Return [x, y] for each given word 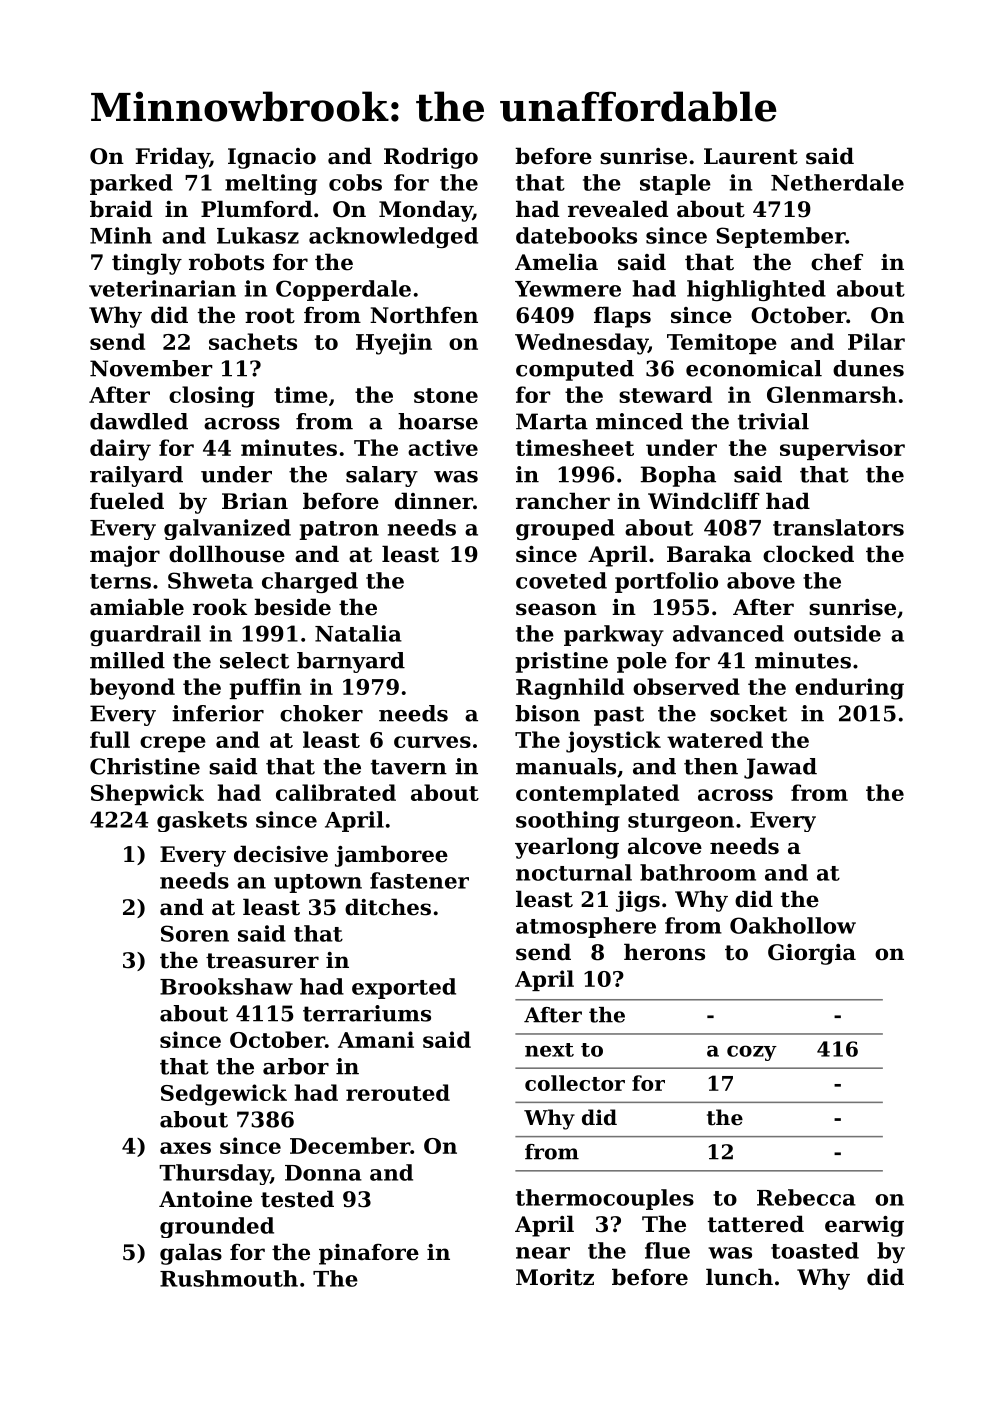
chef [837, 262]
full [110, 739]
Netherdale [837, 182]
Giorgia [812, 954]
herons [664, 952]
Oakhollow [793, 925]
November [151, 368]
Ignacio [272, 158]
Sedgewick [224, 1095]
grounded [217, 1227]
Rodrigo [431, 158]
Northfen [424, 315]
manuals [566, 766]
